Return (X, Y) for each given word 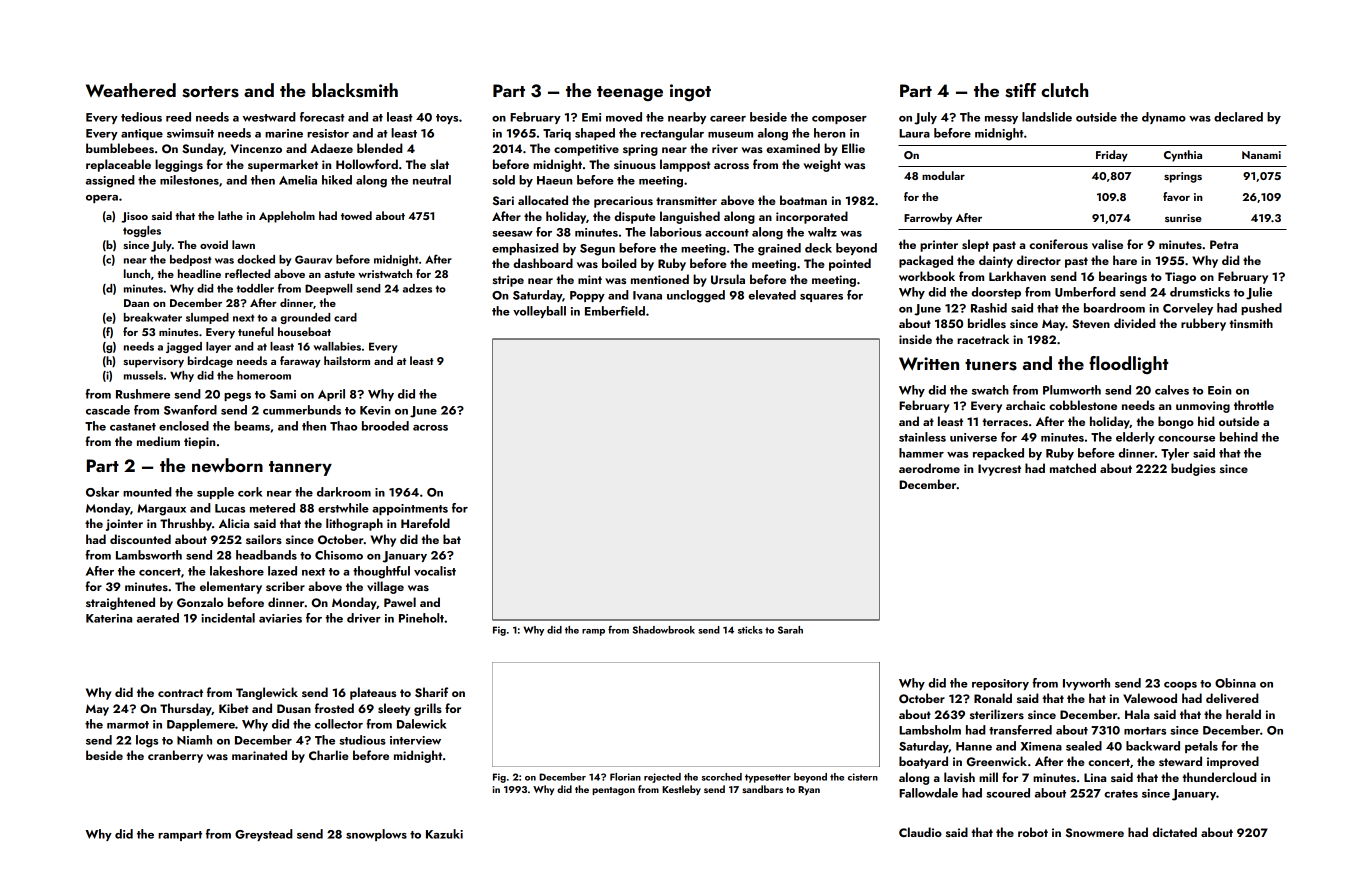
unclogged (696, 296)
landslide (1047, 117)
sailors (264, 539)
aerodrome (929, 468)
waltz (822, 232)
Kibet (234, 708)
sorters (210, 92)
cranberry (175, 756)
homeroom (264, 375)
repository (1000, 684)
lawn (243, 244)
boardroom (1114, 308)
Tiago (1180, 278)
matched (1073, 468)
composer (839, 120)
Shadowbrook (664, 630)
